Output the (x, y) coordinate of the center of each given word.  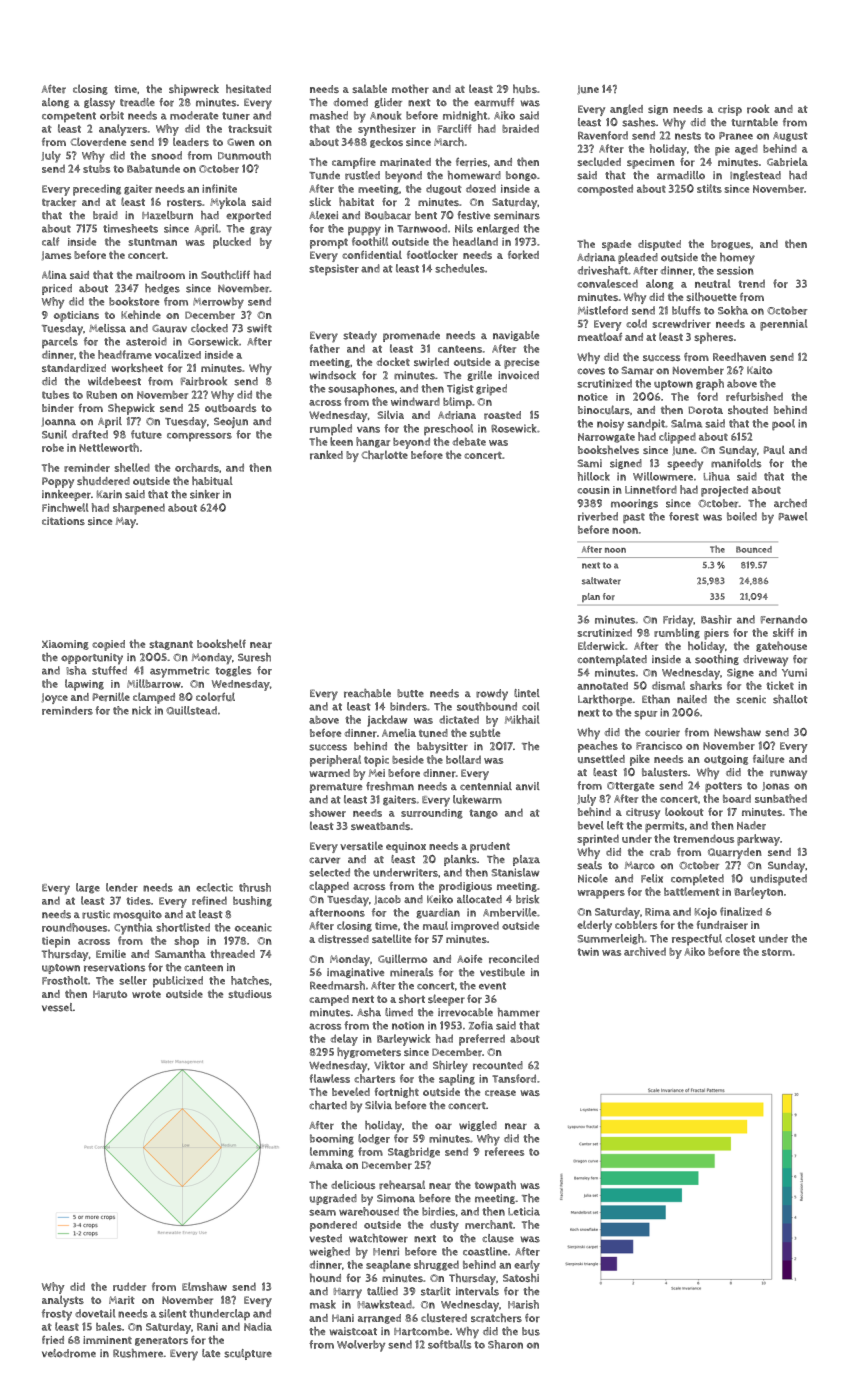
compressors (199, 437)
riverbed (598, 516)
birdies (438, 1211)
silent (173, 1313)
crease (500, 1093)
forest (684, 516)
